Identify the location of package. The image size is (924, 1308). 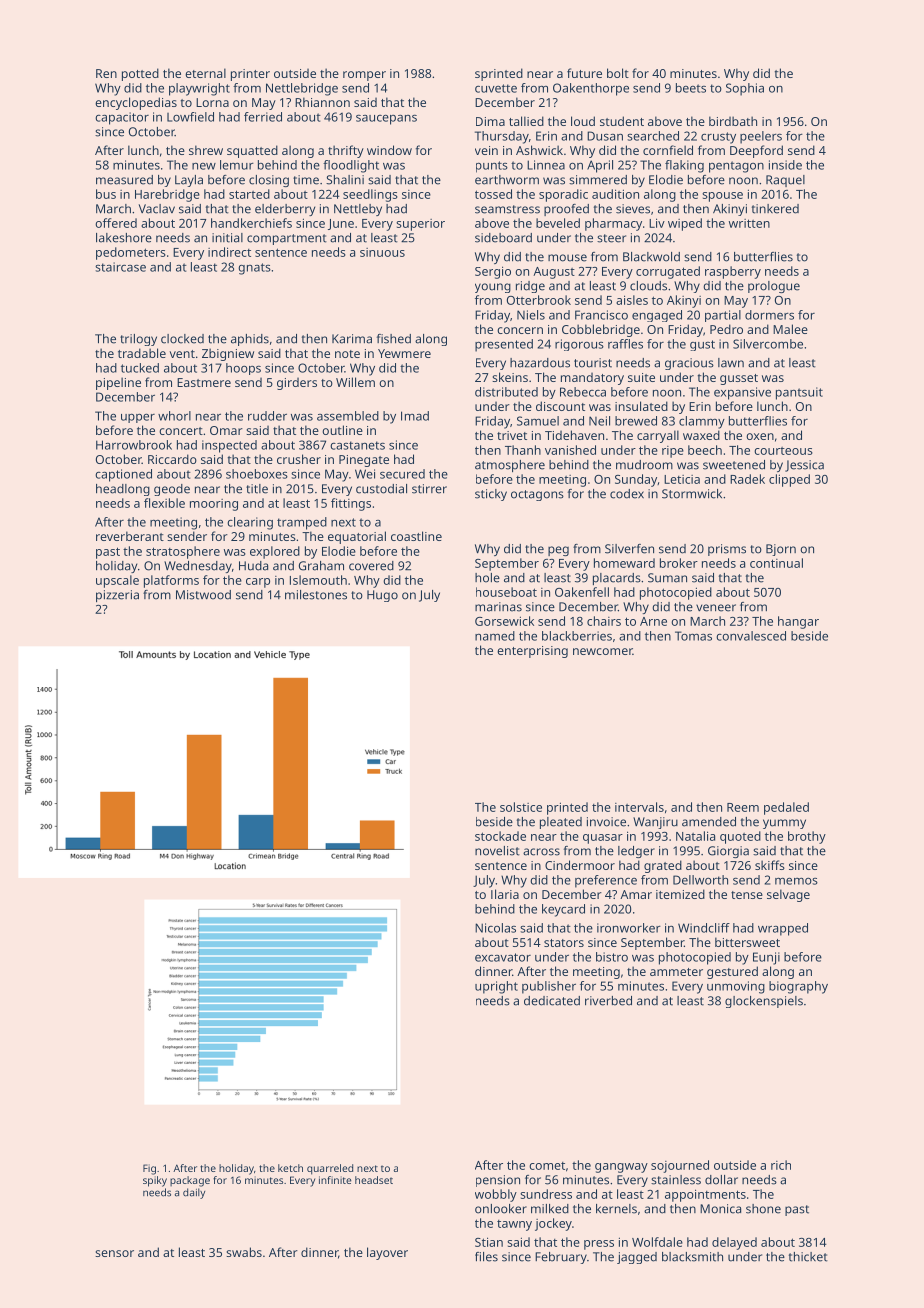
(190, 1181).
